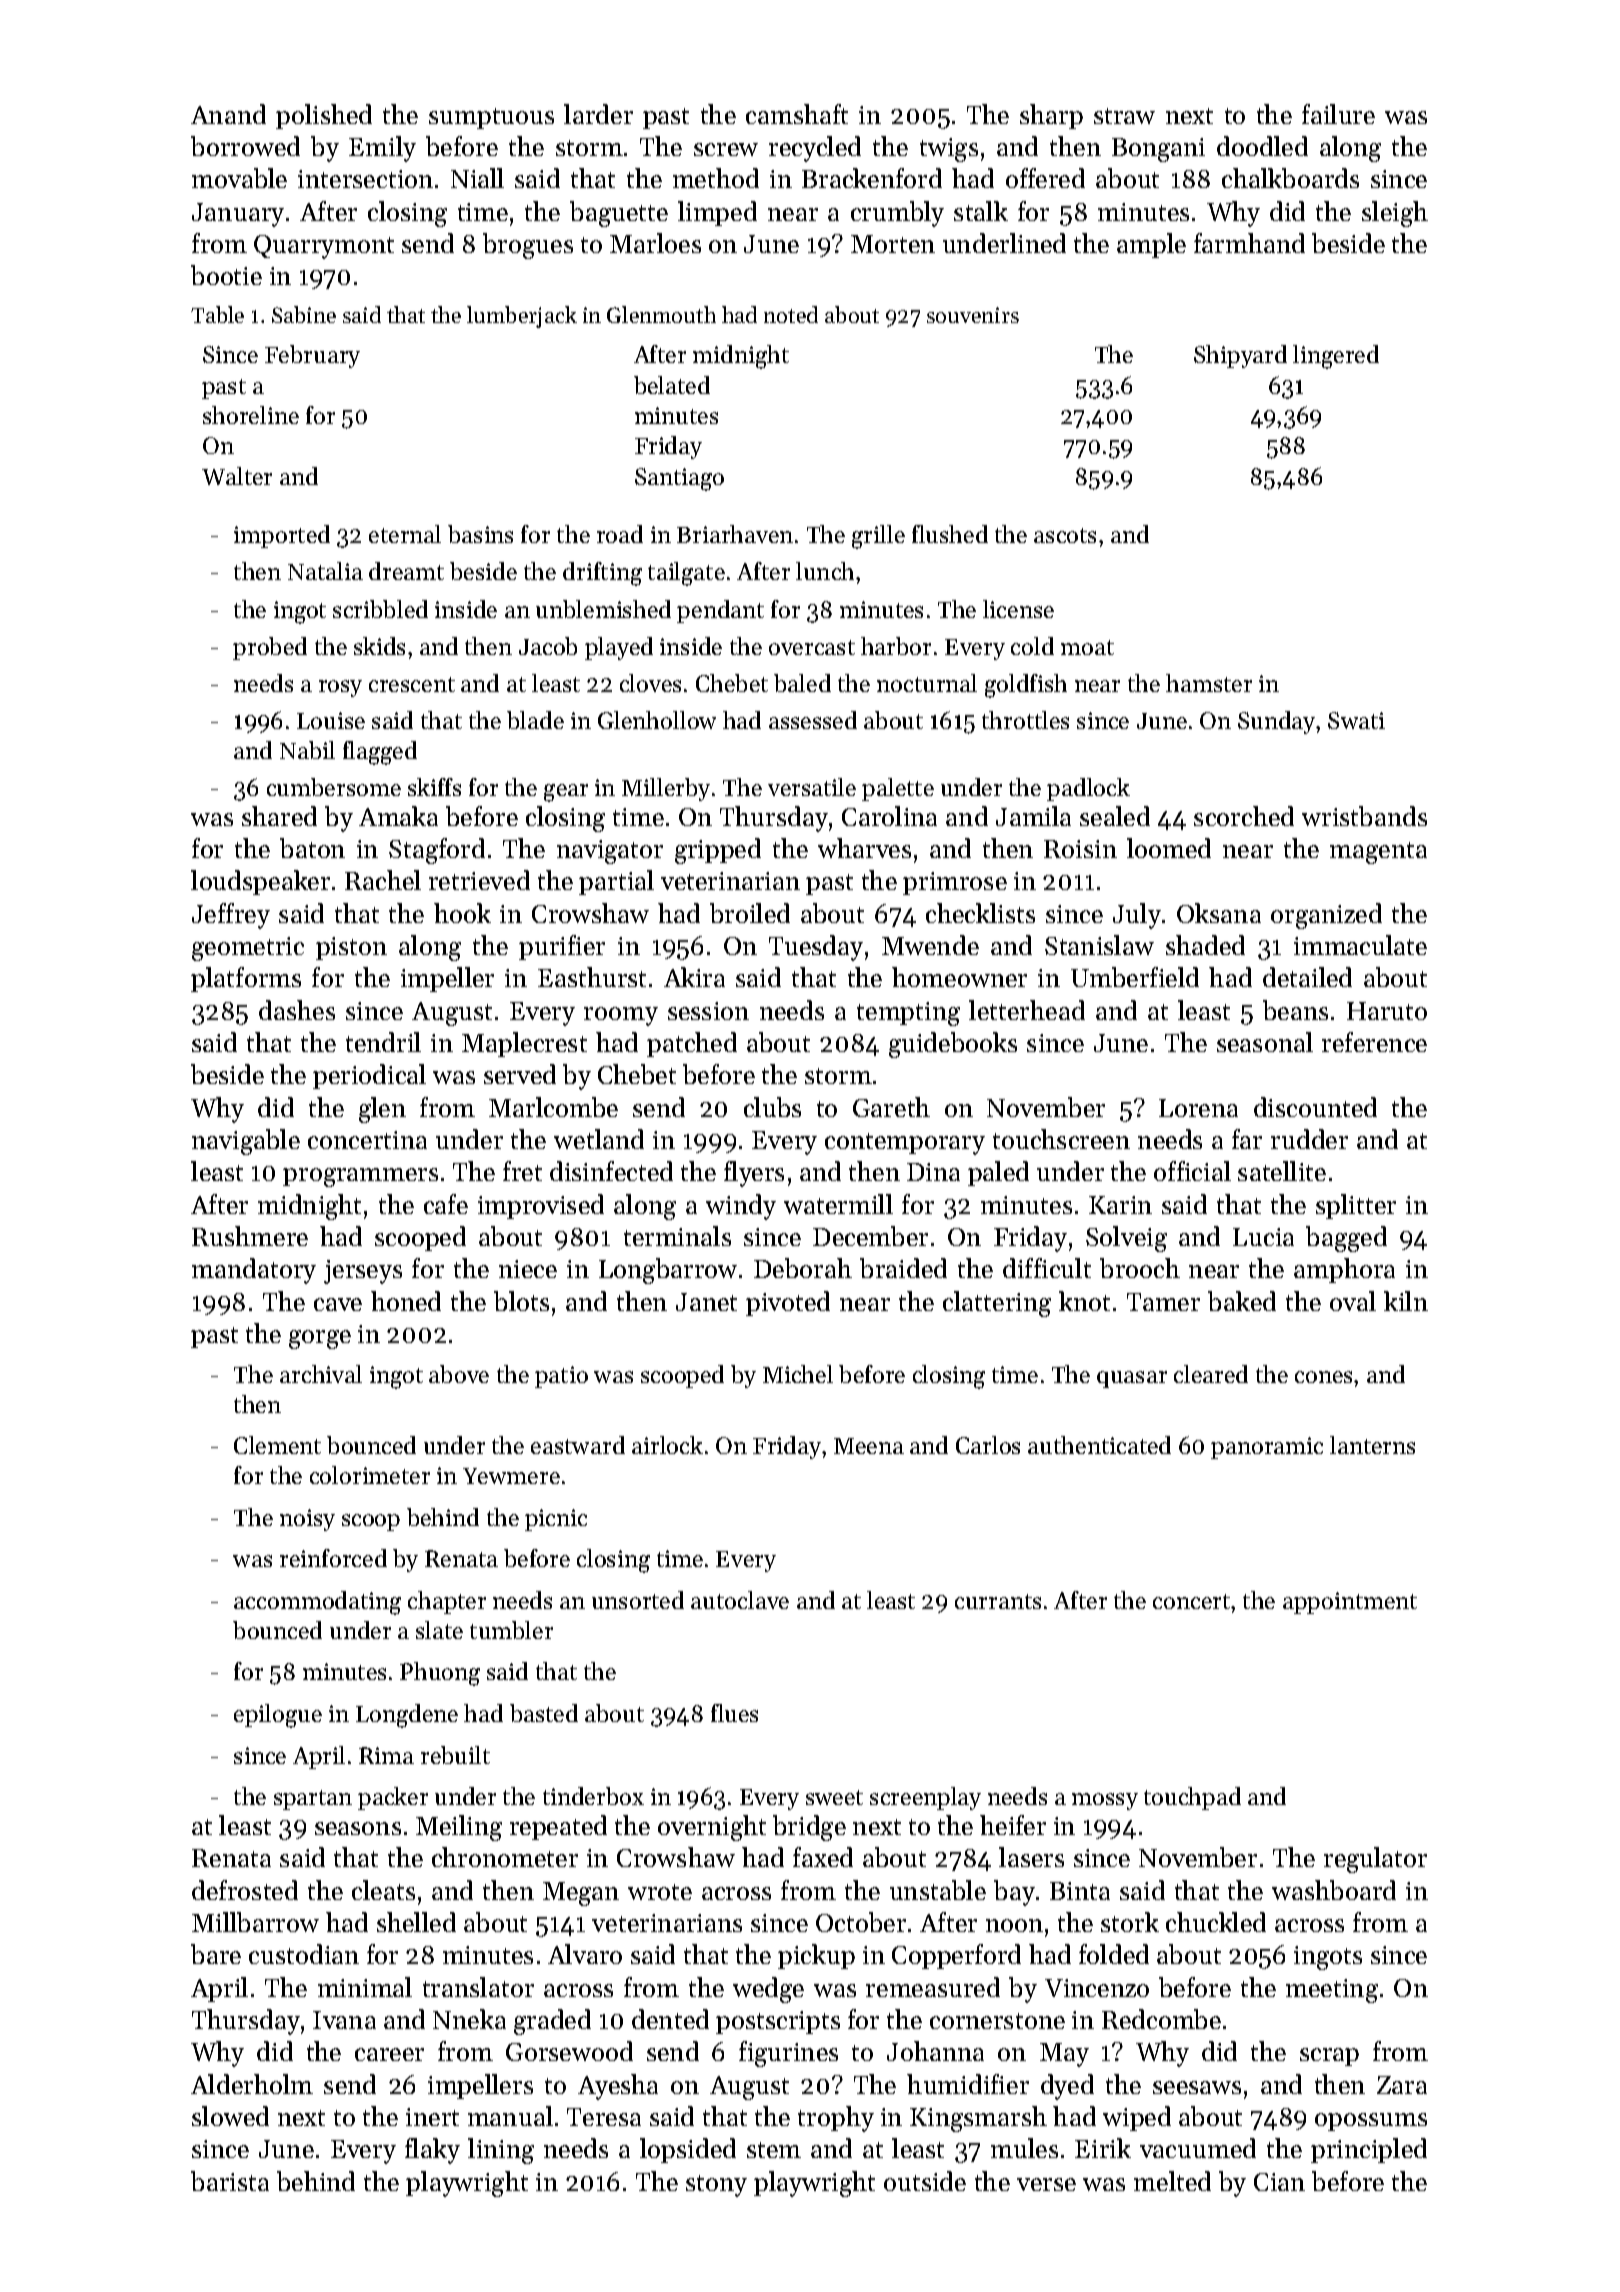  I want to click on moat, so click(1087, 647).
